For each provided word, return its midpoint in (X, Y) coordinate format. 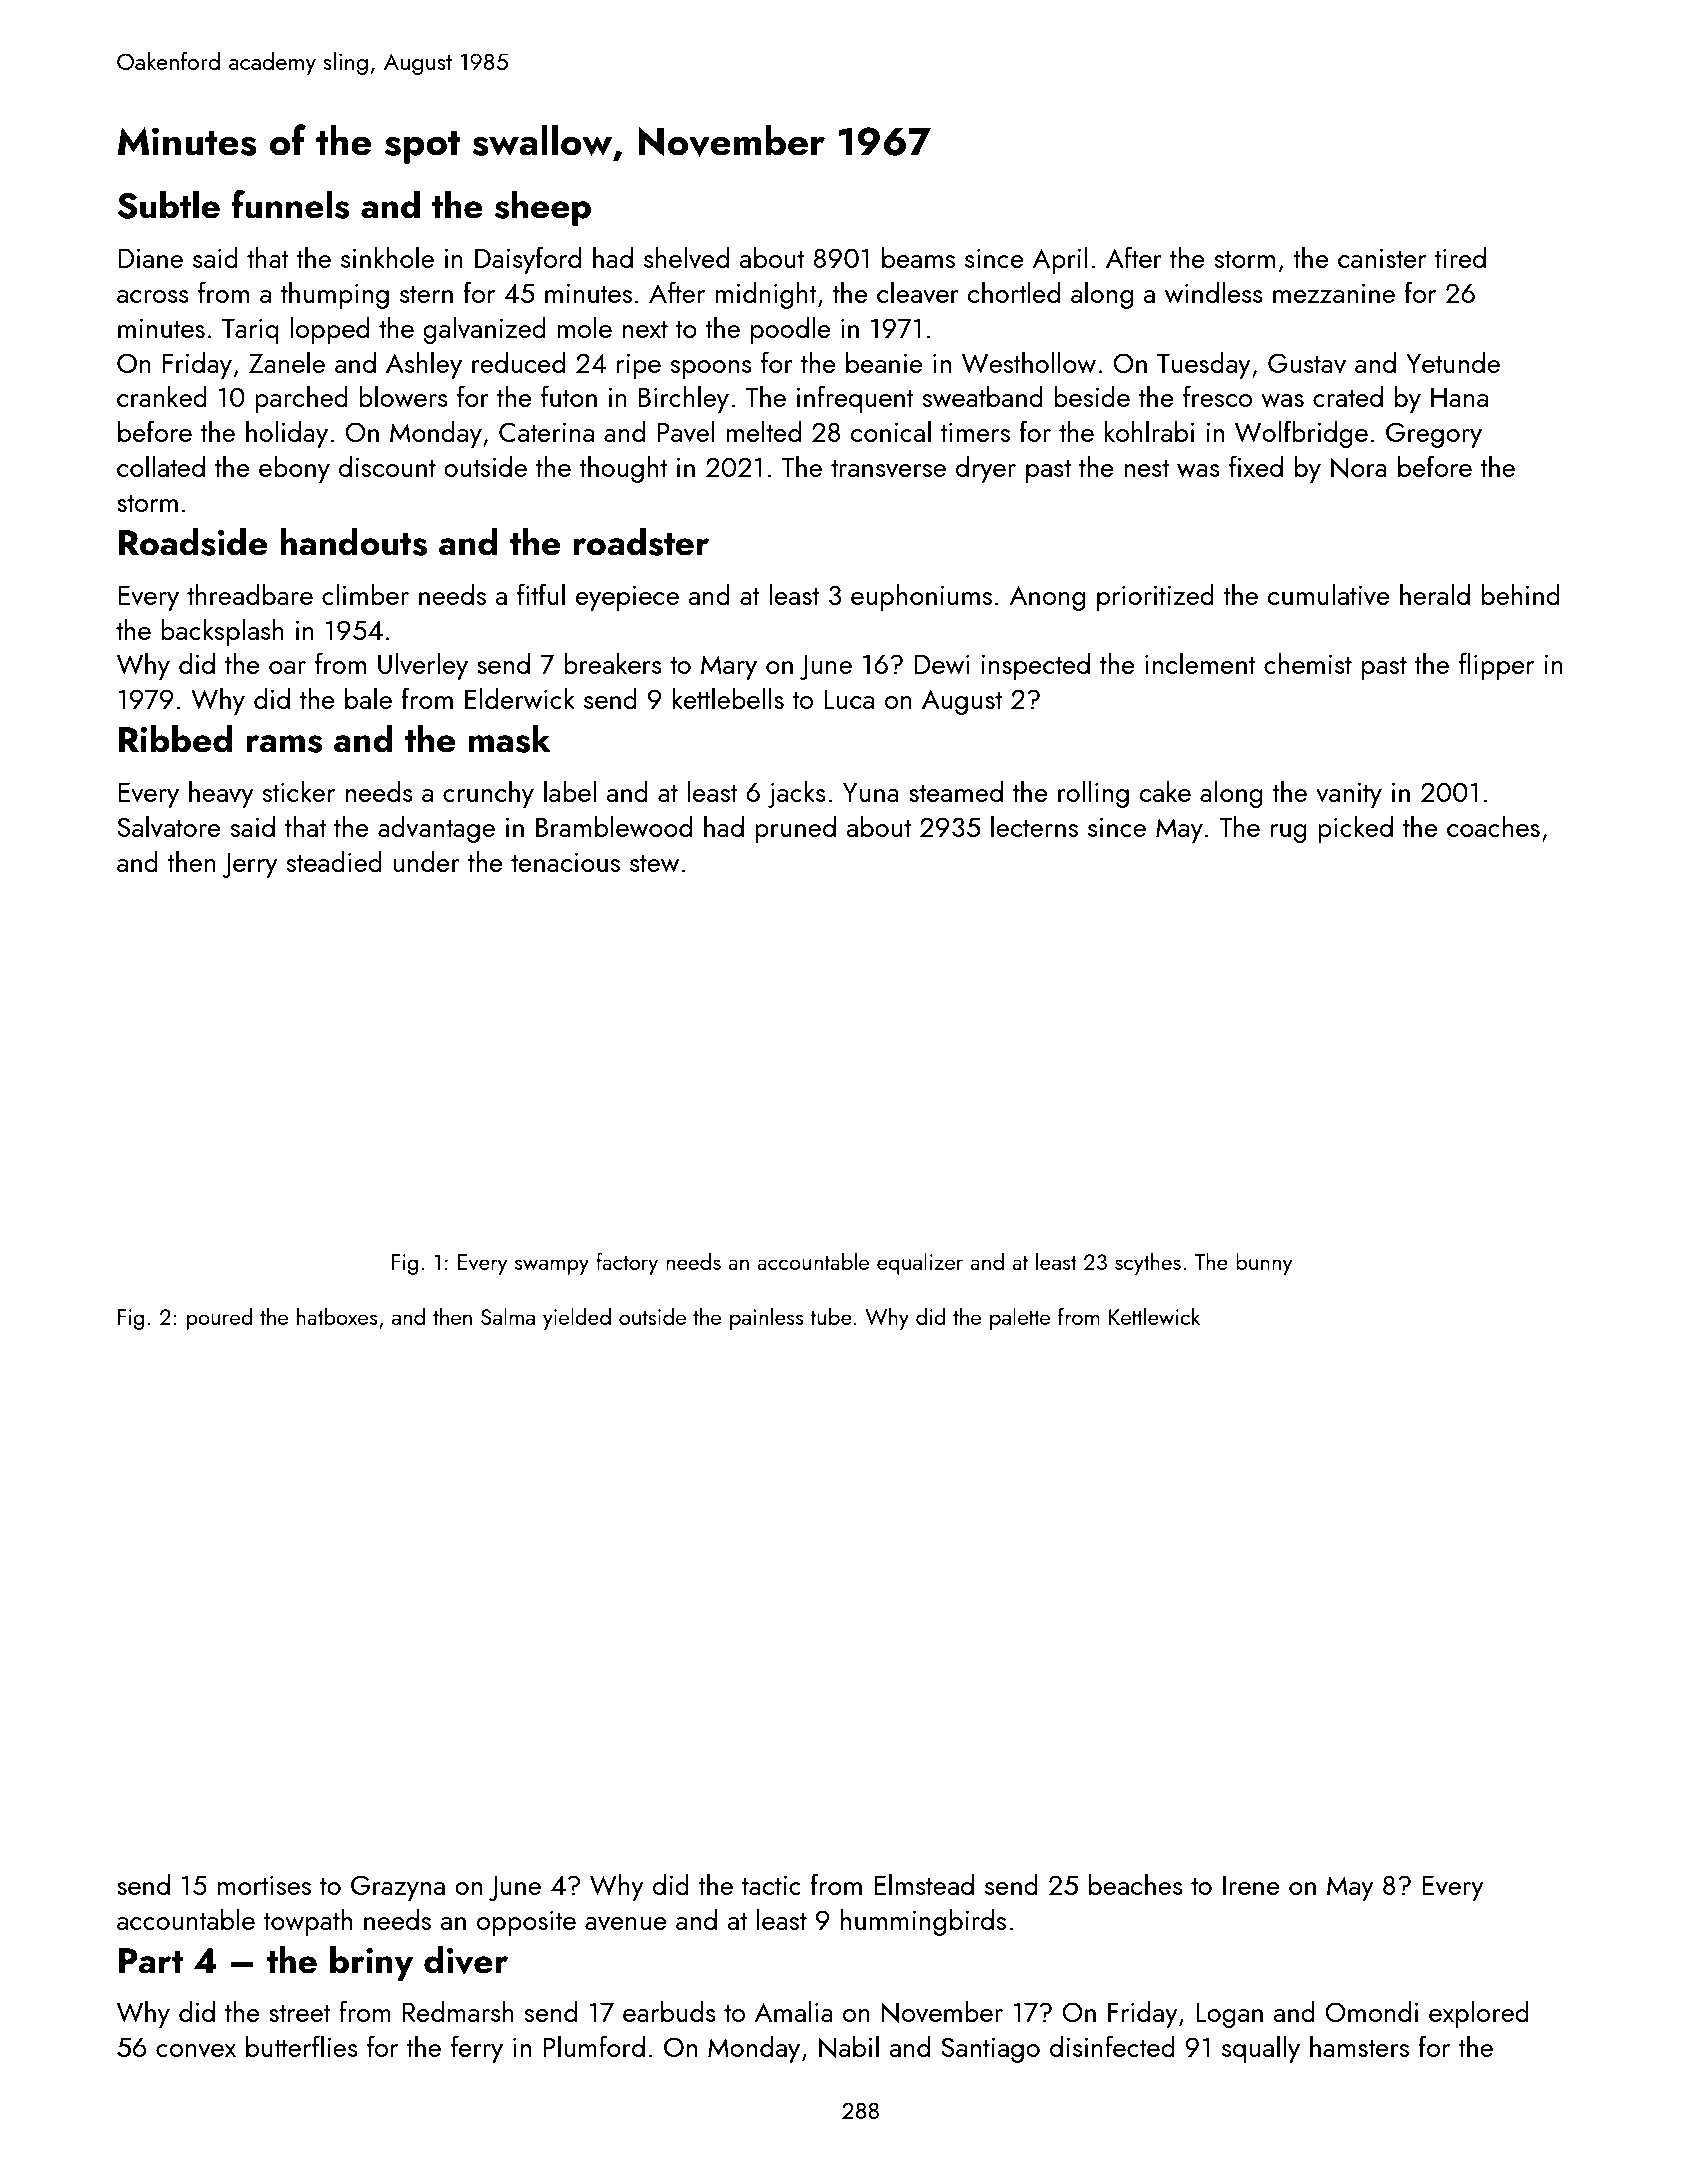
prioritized (1155, 597)
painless (767, 1318)
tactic (771, 1885)
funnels (291, 204)
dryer (986, 469)
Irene (1251, 1885)
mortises (264, 1885)
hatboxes (337, 1316)
